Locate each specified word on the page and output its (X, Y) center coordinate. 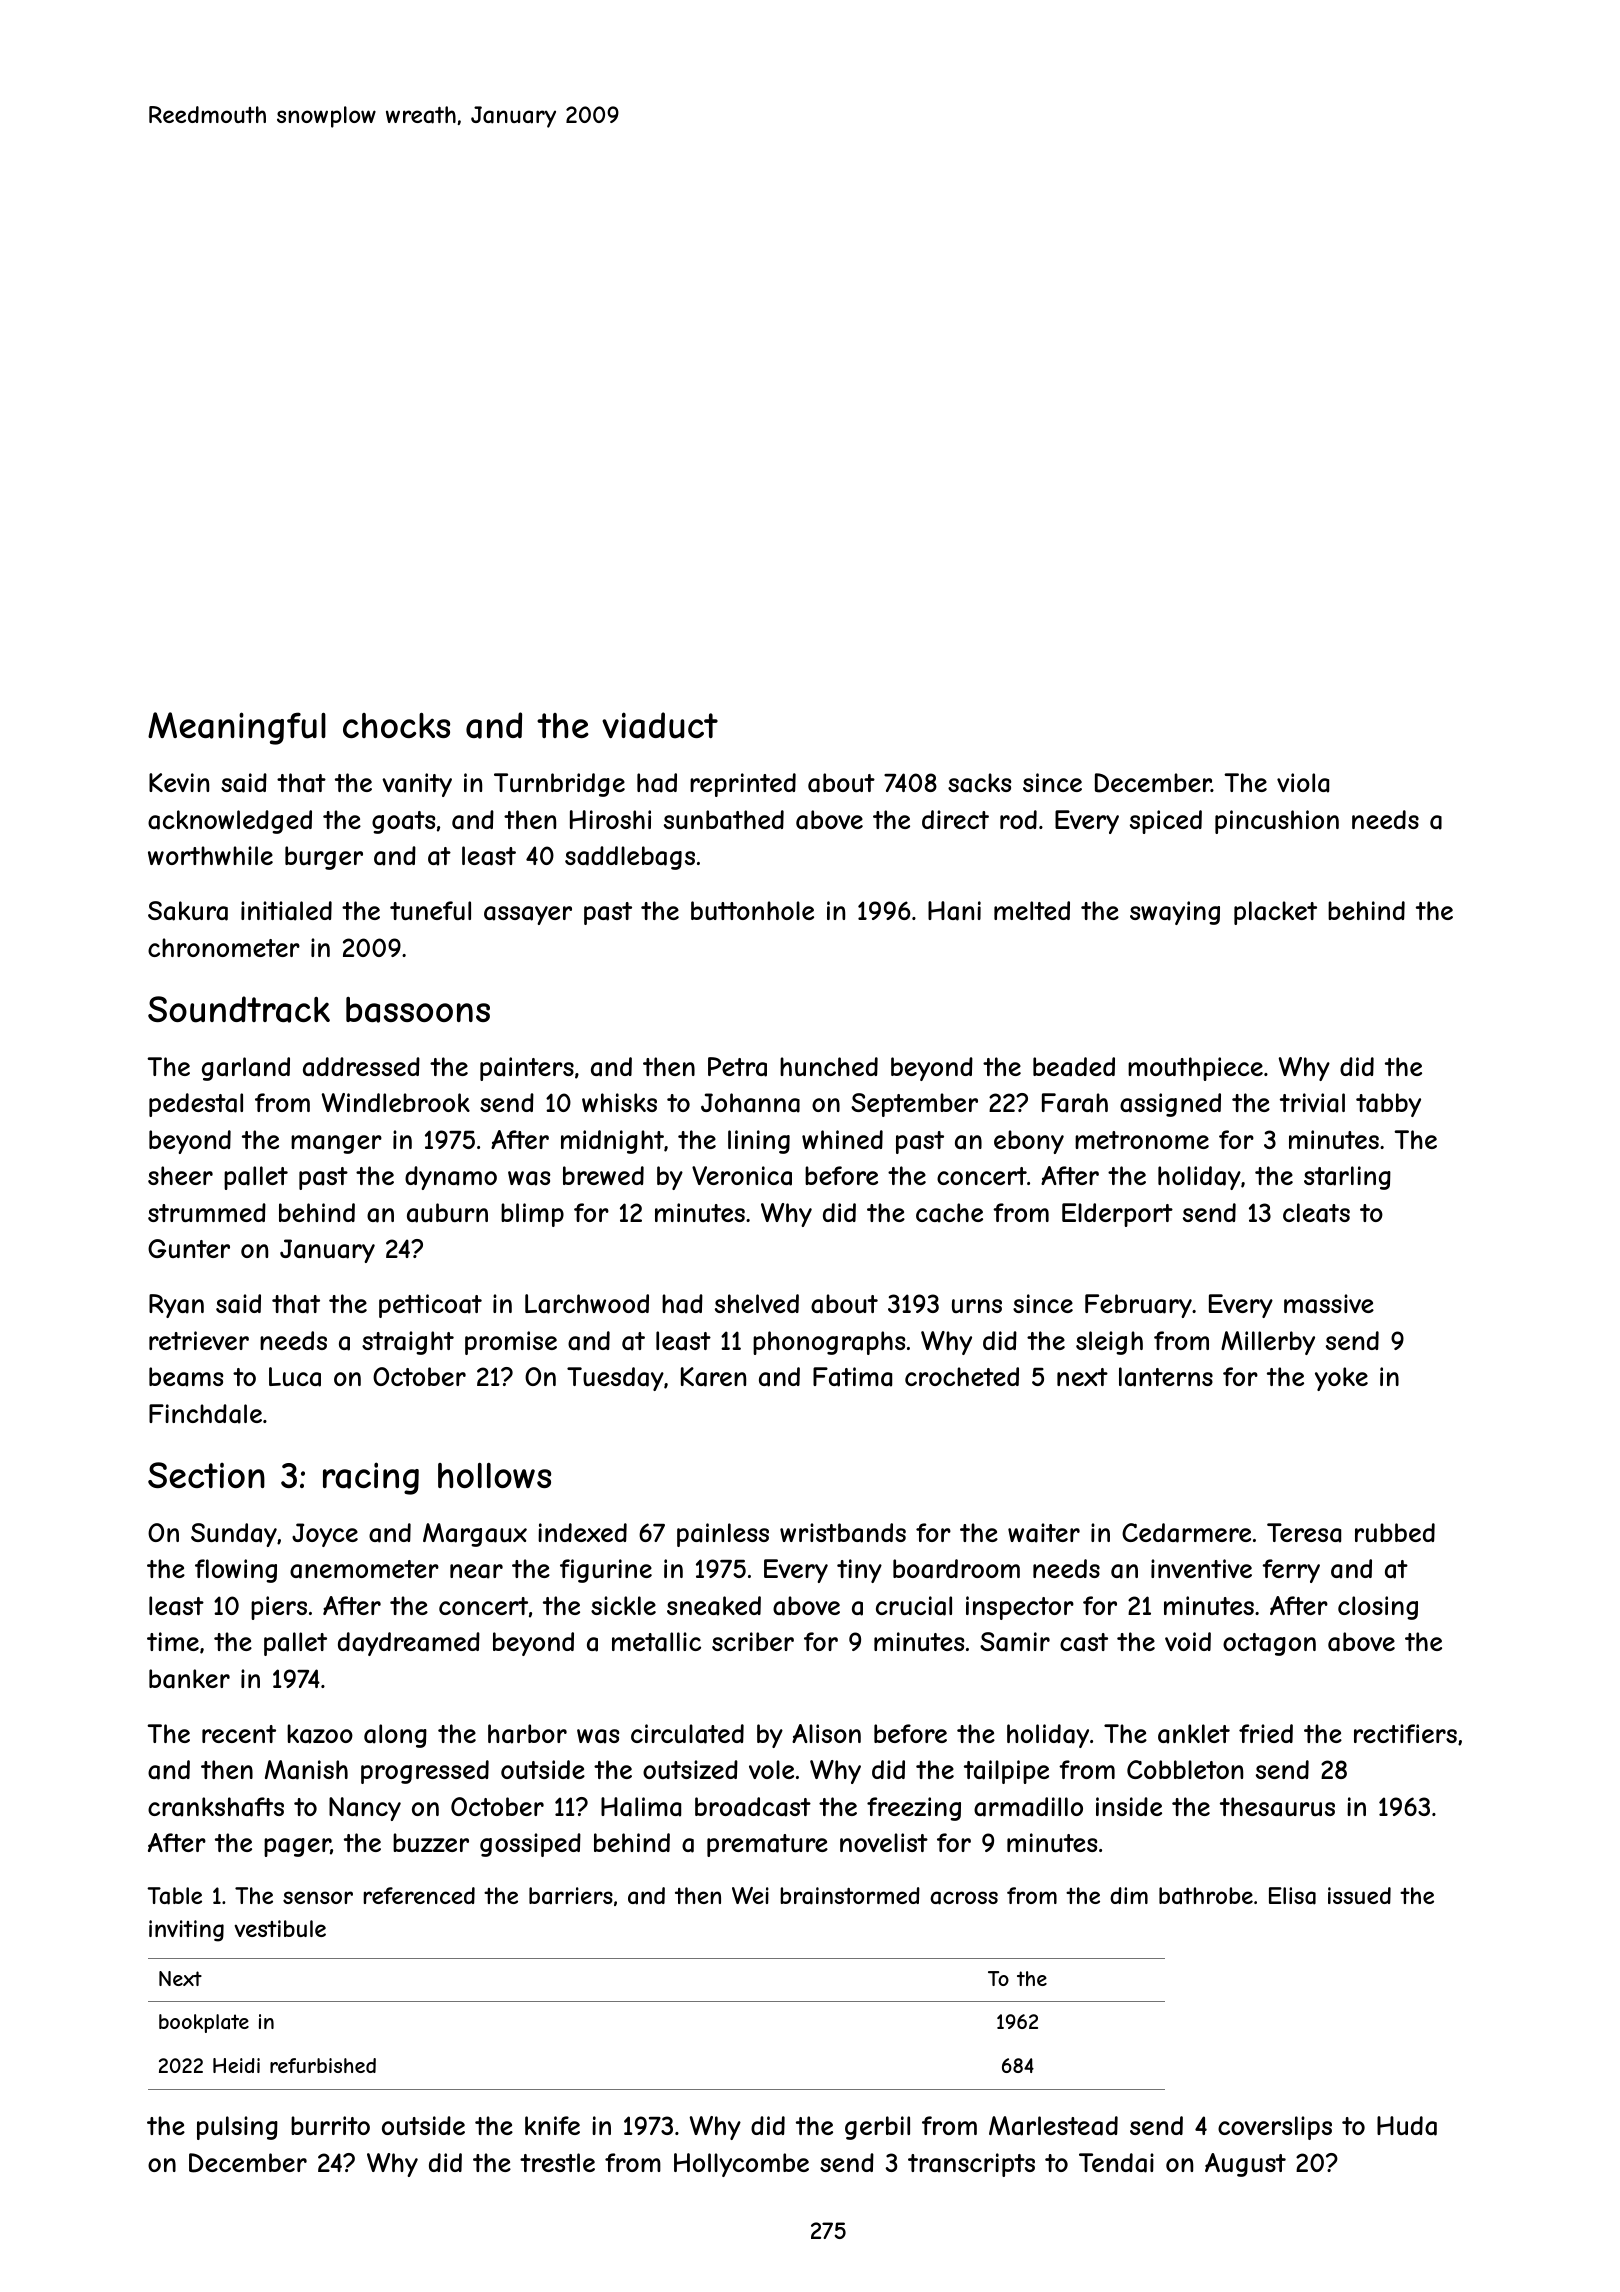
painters (527, 1069)
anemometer (364, 1569)
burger (324, 858)
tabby (1388, 1105)
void (1188, 1641)
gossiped (530, 1845)
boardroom (956, 1569)
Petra (737, 1067)
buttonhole (752, 910)
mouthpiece (1195, 1069)
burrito (330, 2125)
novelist (884, 1842)
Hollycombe (741, 2165)
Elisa (1292, 1896)
